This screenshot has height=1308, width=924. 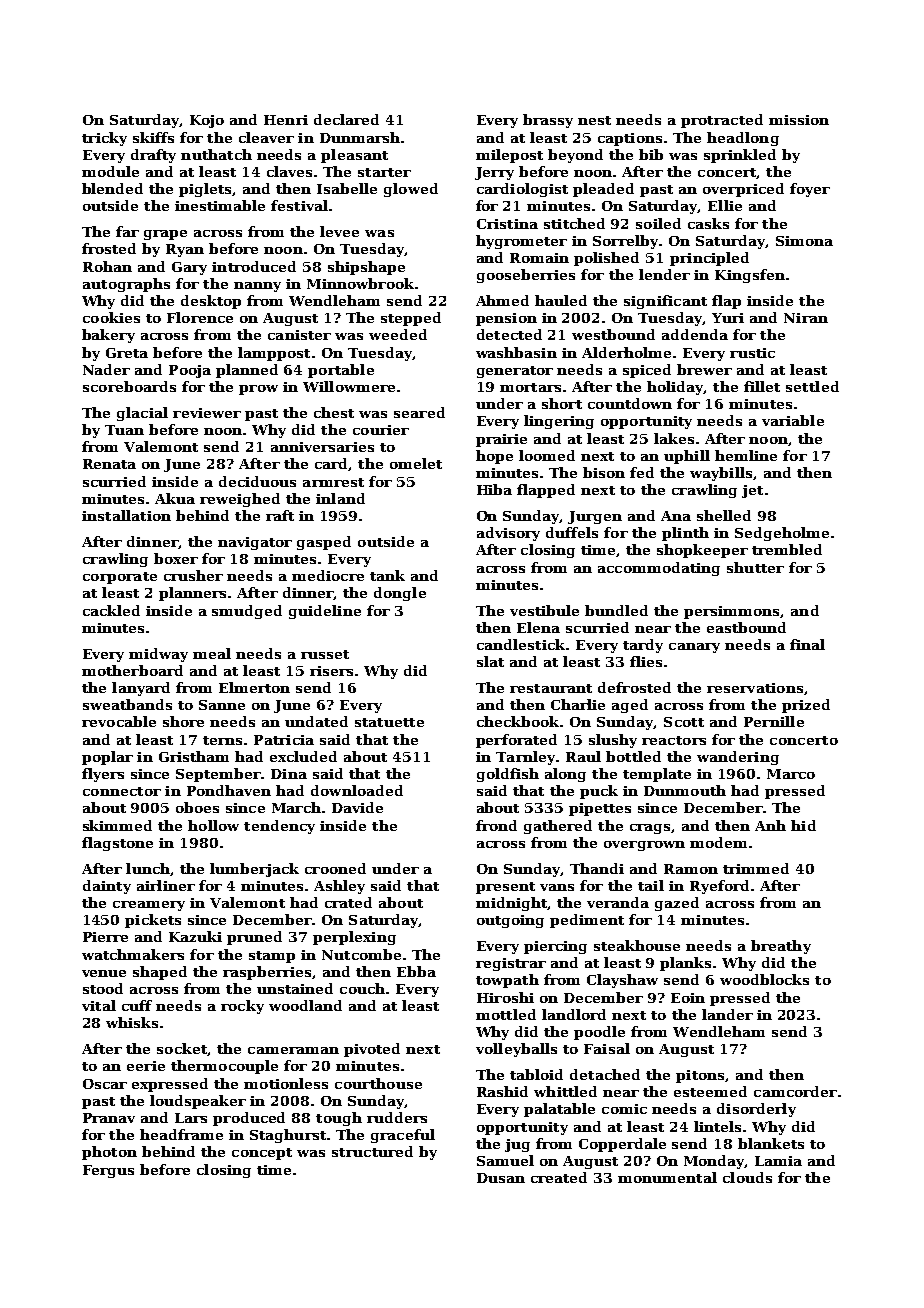 What do you see at coordinates (325, 654) in the screenshot?
I see `russet` at bounding box center [325, 654].
